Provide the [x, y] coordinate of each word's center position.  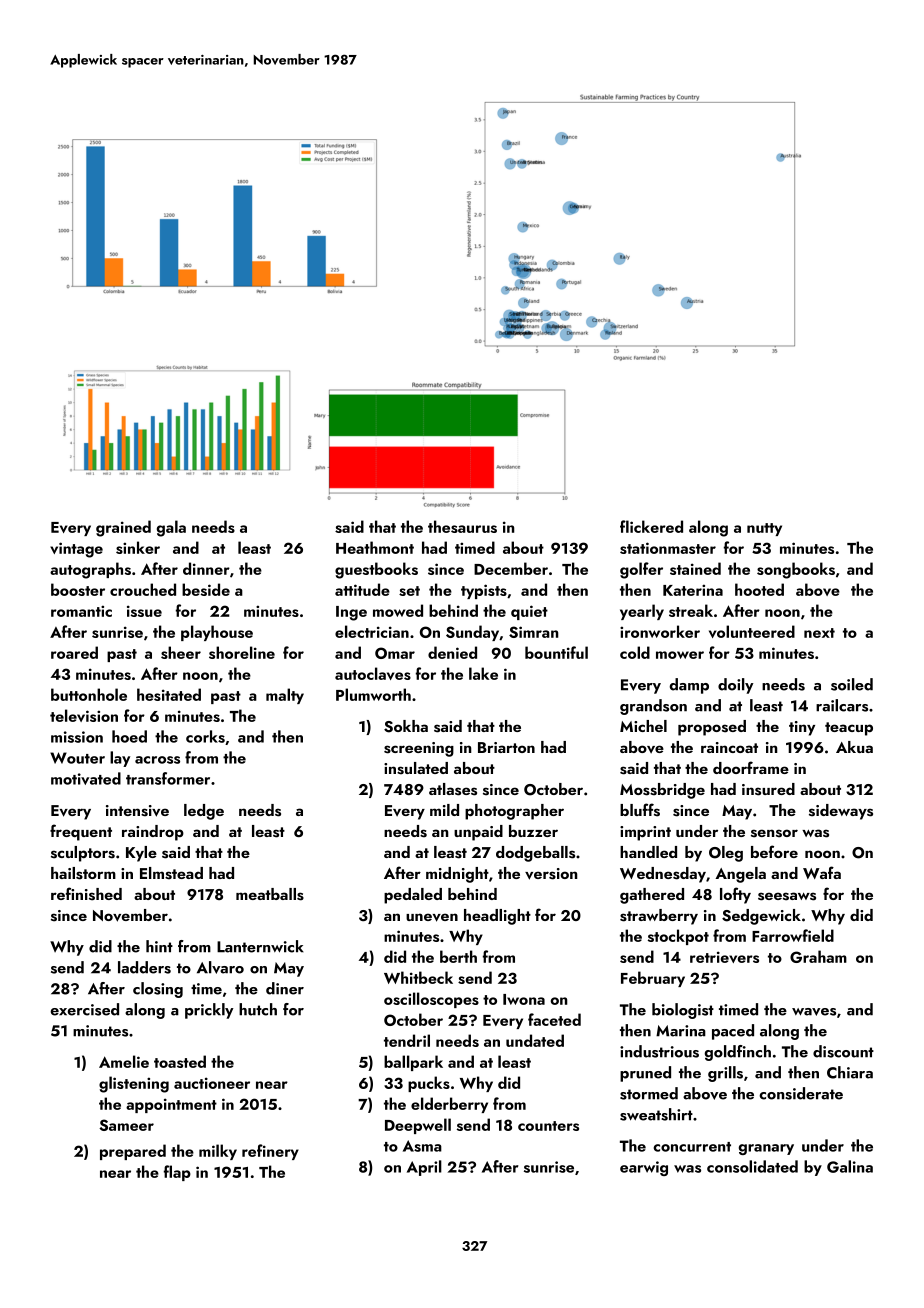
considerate [801, 1093]
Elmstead [171, 873]
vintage [76, 550]
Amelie [124, 1061]
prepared [133, 1152]
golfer [641, 570]
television [84, 715]
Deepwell [418, 1126]
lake [483, 673]
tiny [802, 728]
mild [444, 810]
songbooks [796, 570]
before [774, 851]
